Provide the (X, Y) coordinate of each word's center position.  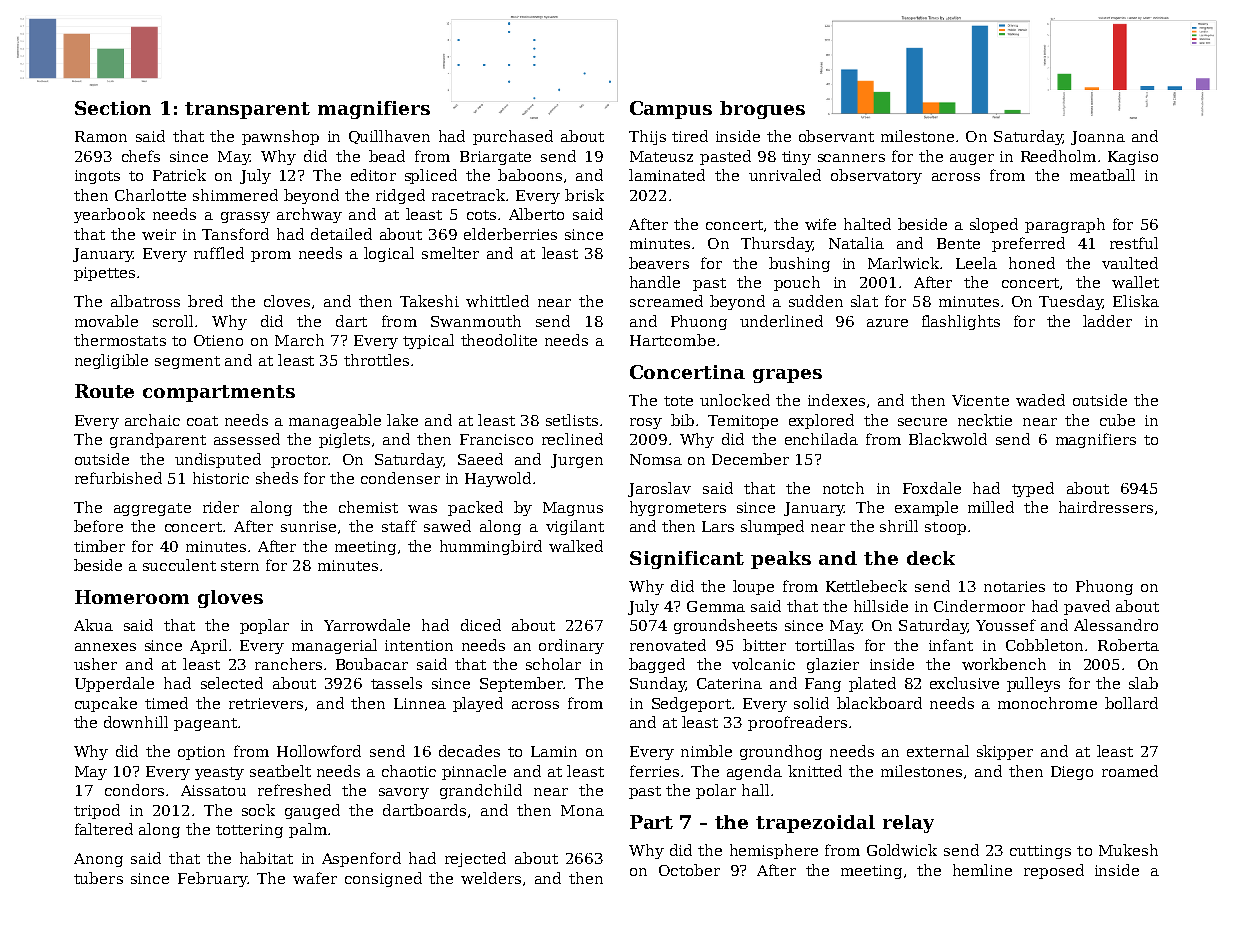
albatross (145, 301)
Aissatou (213, 790)
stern (240, 566)
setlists (572, 420)
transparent (247, 110)
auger (972, 159)
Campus (671, 110)
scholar (553, 664)
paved (1087, 607)
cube (1117, 420)
